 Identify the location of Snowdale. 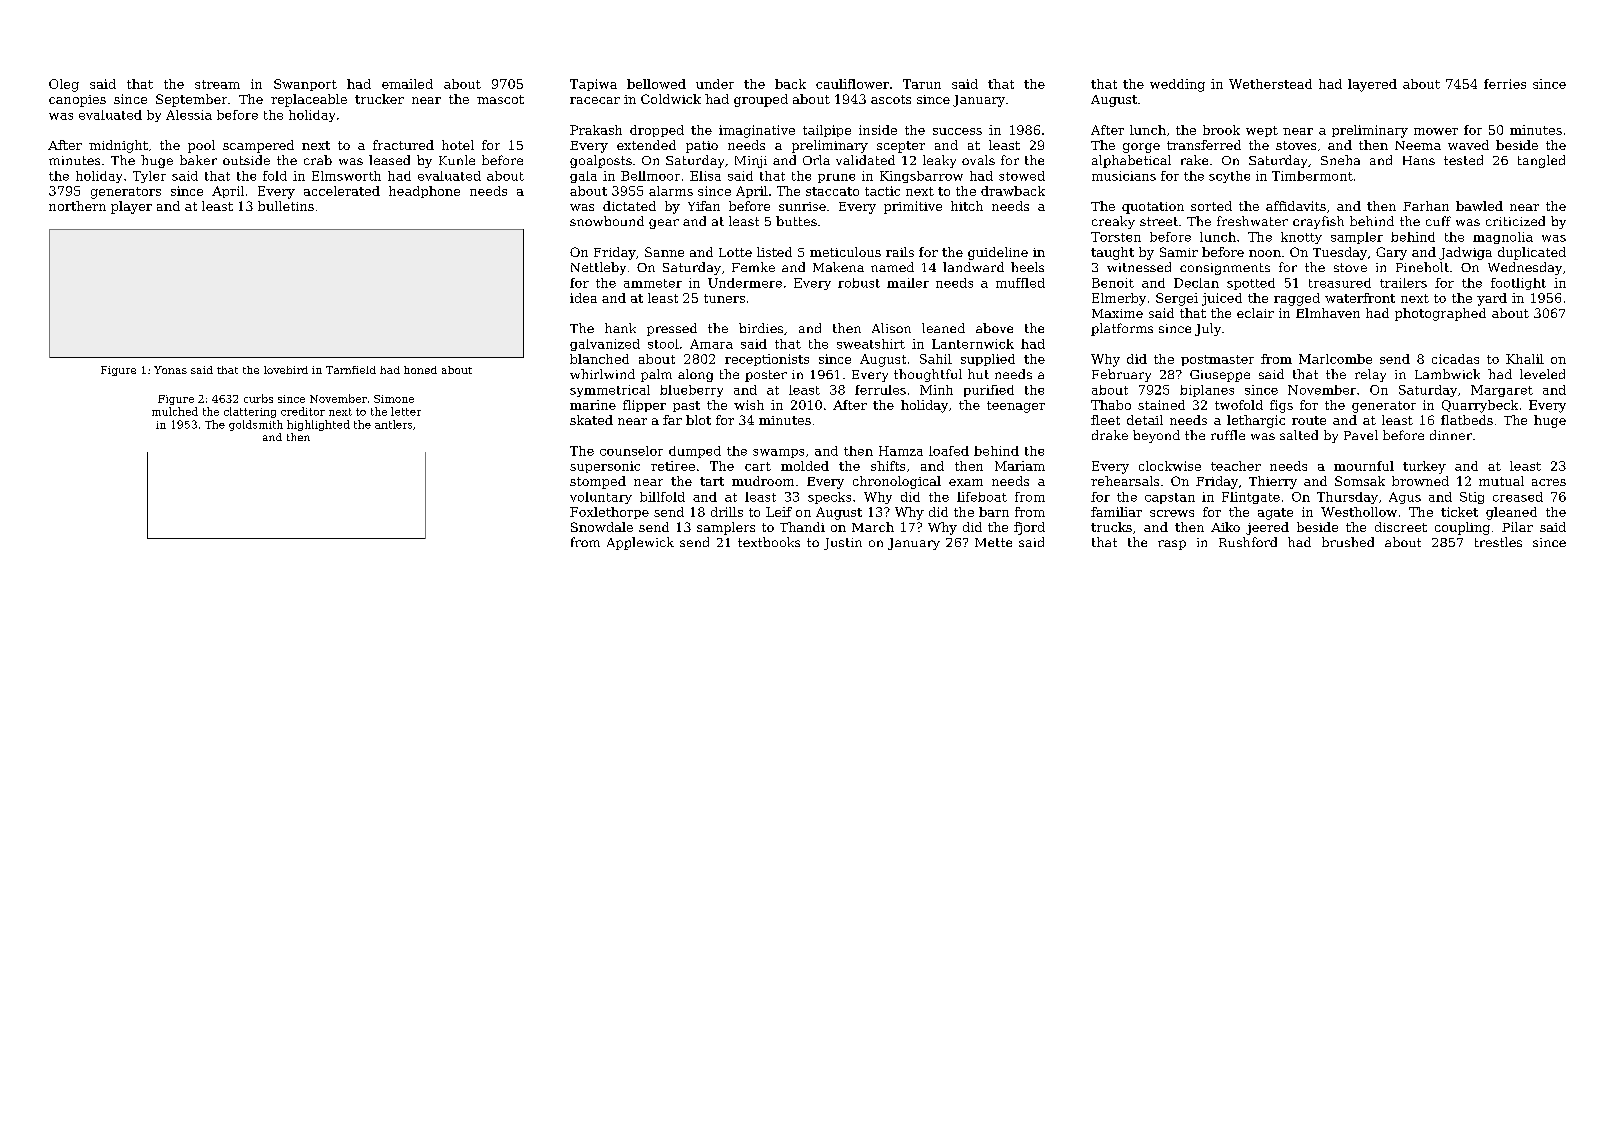
(602, 527).
